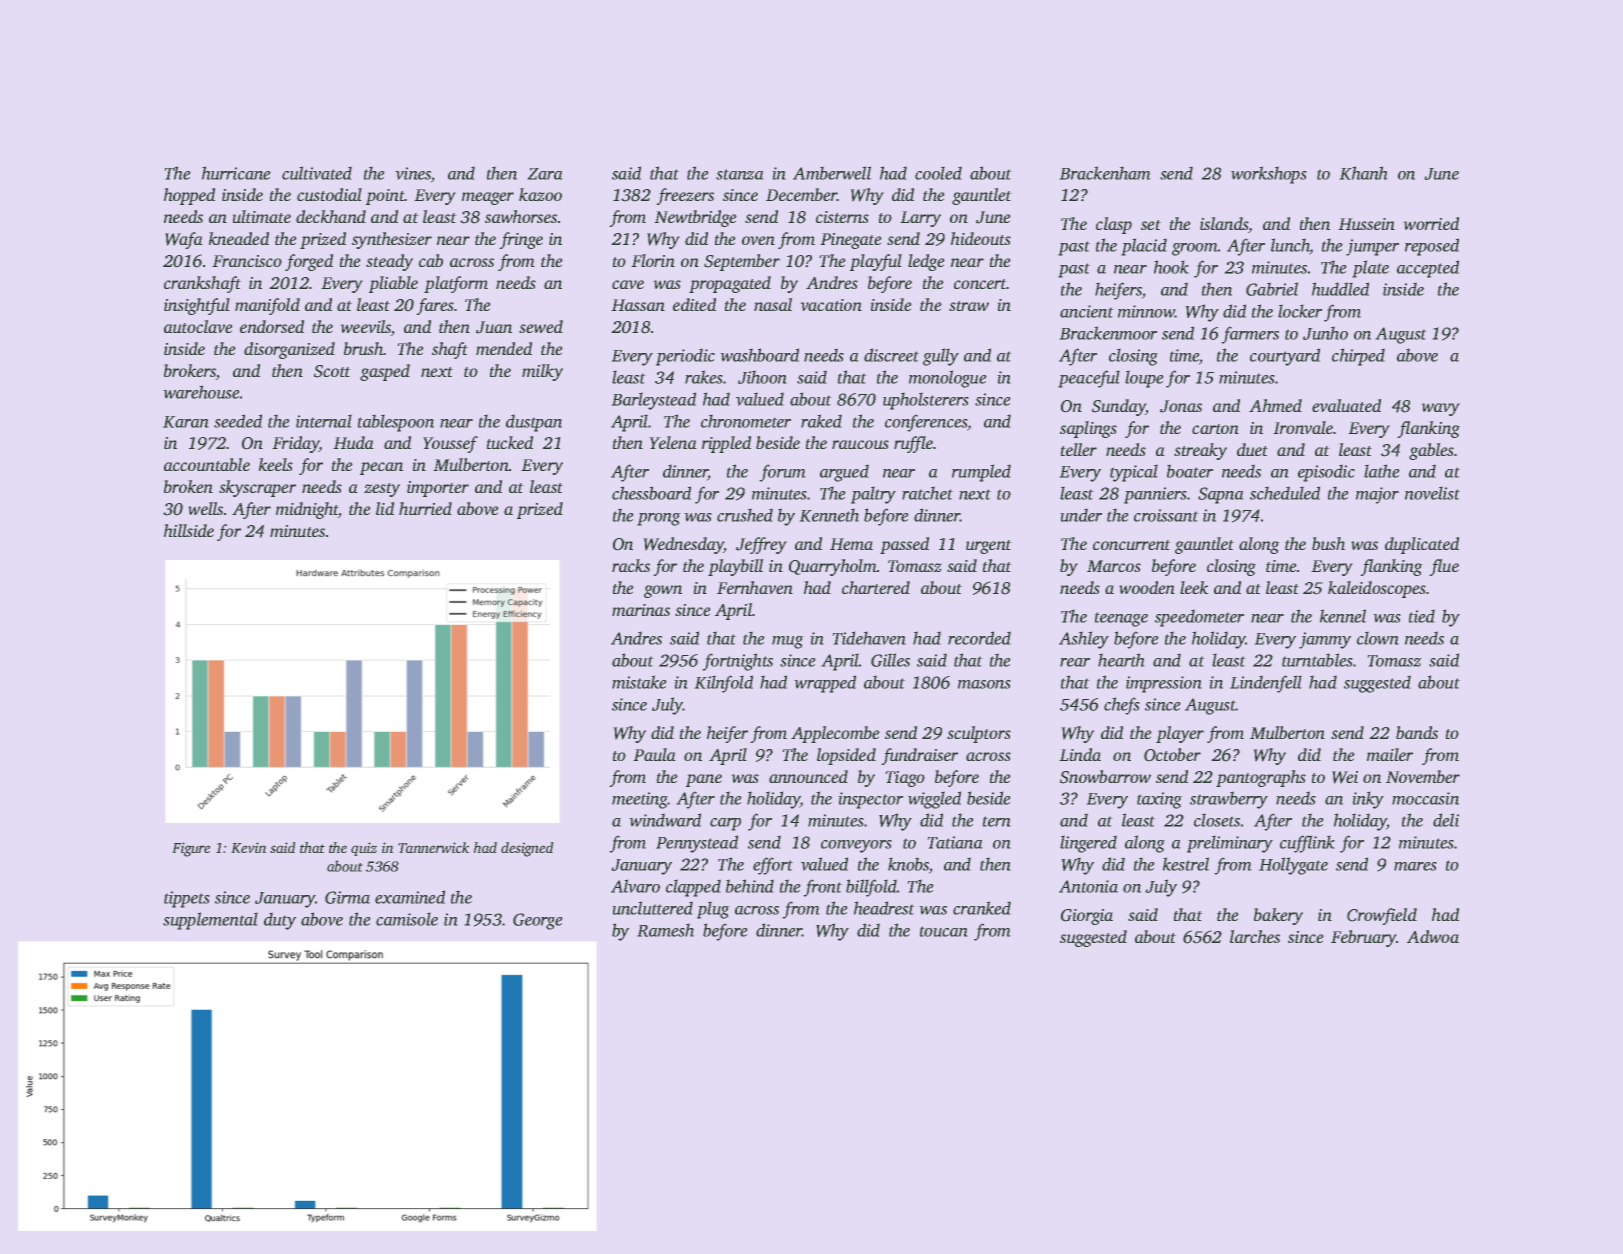  Describe the element at coordinates (540, 195) in the screenshot. I see `kazoo` at that location.
